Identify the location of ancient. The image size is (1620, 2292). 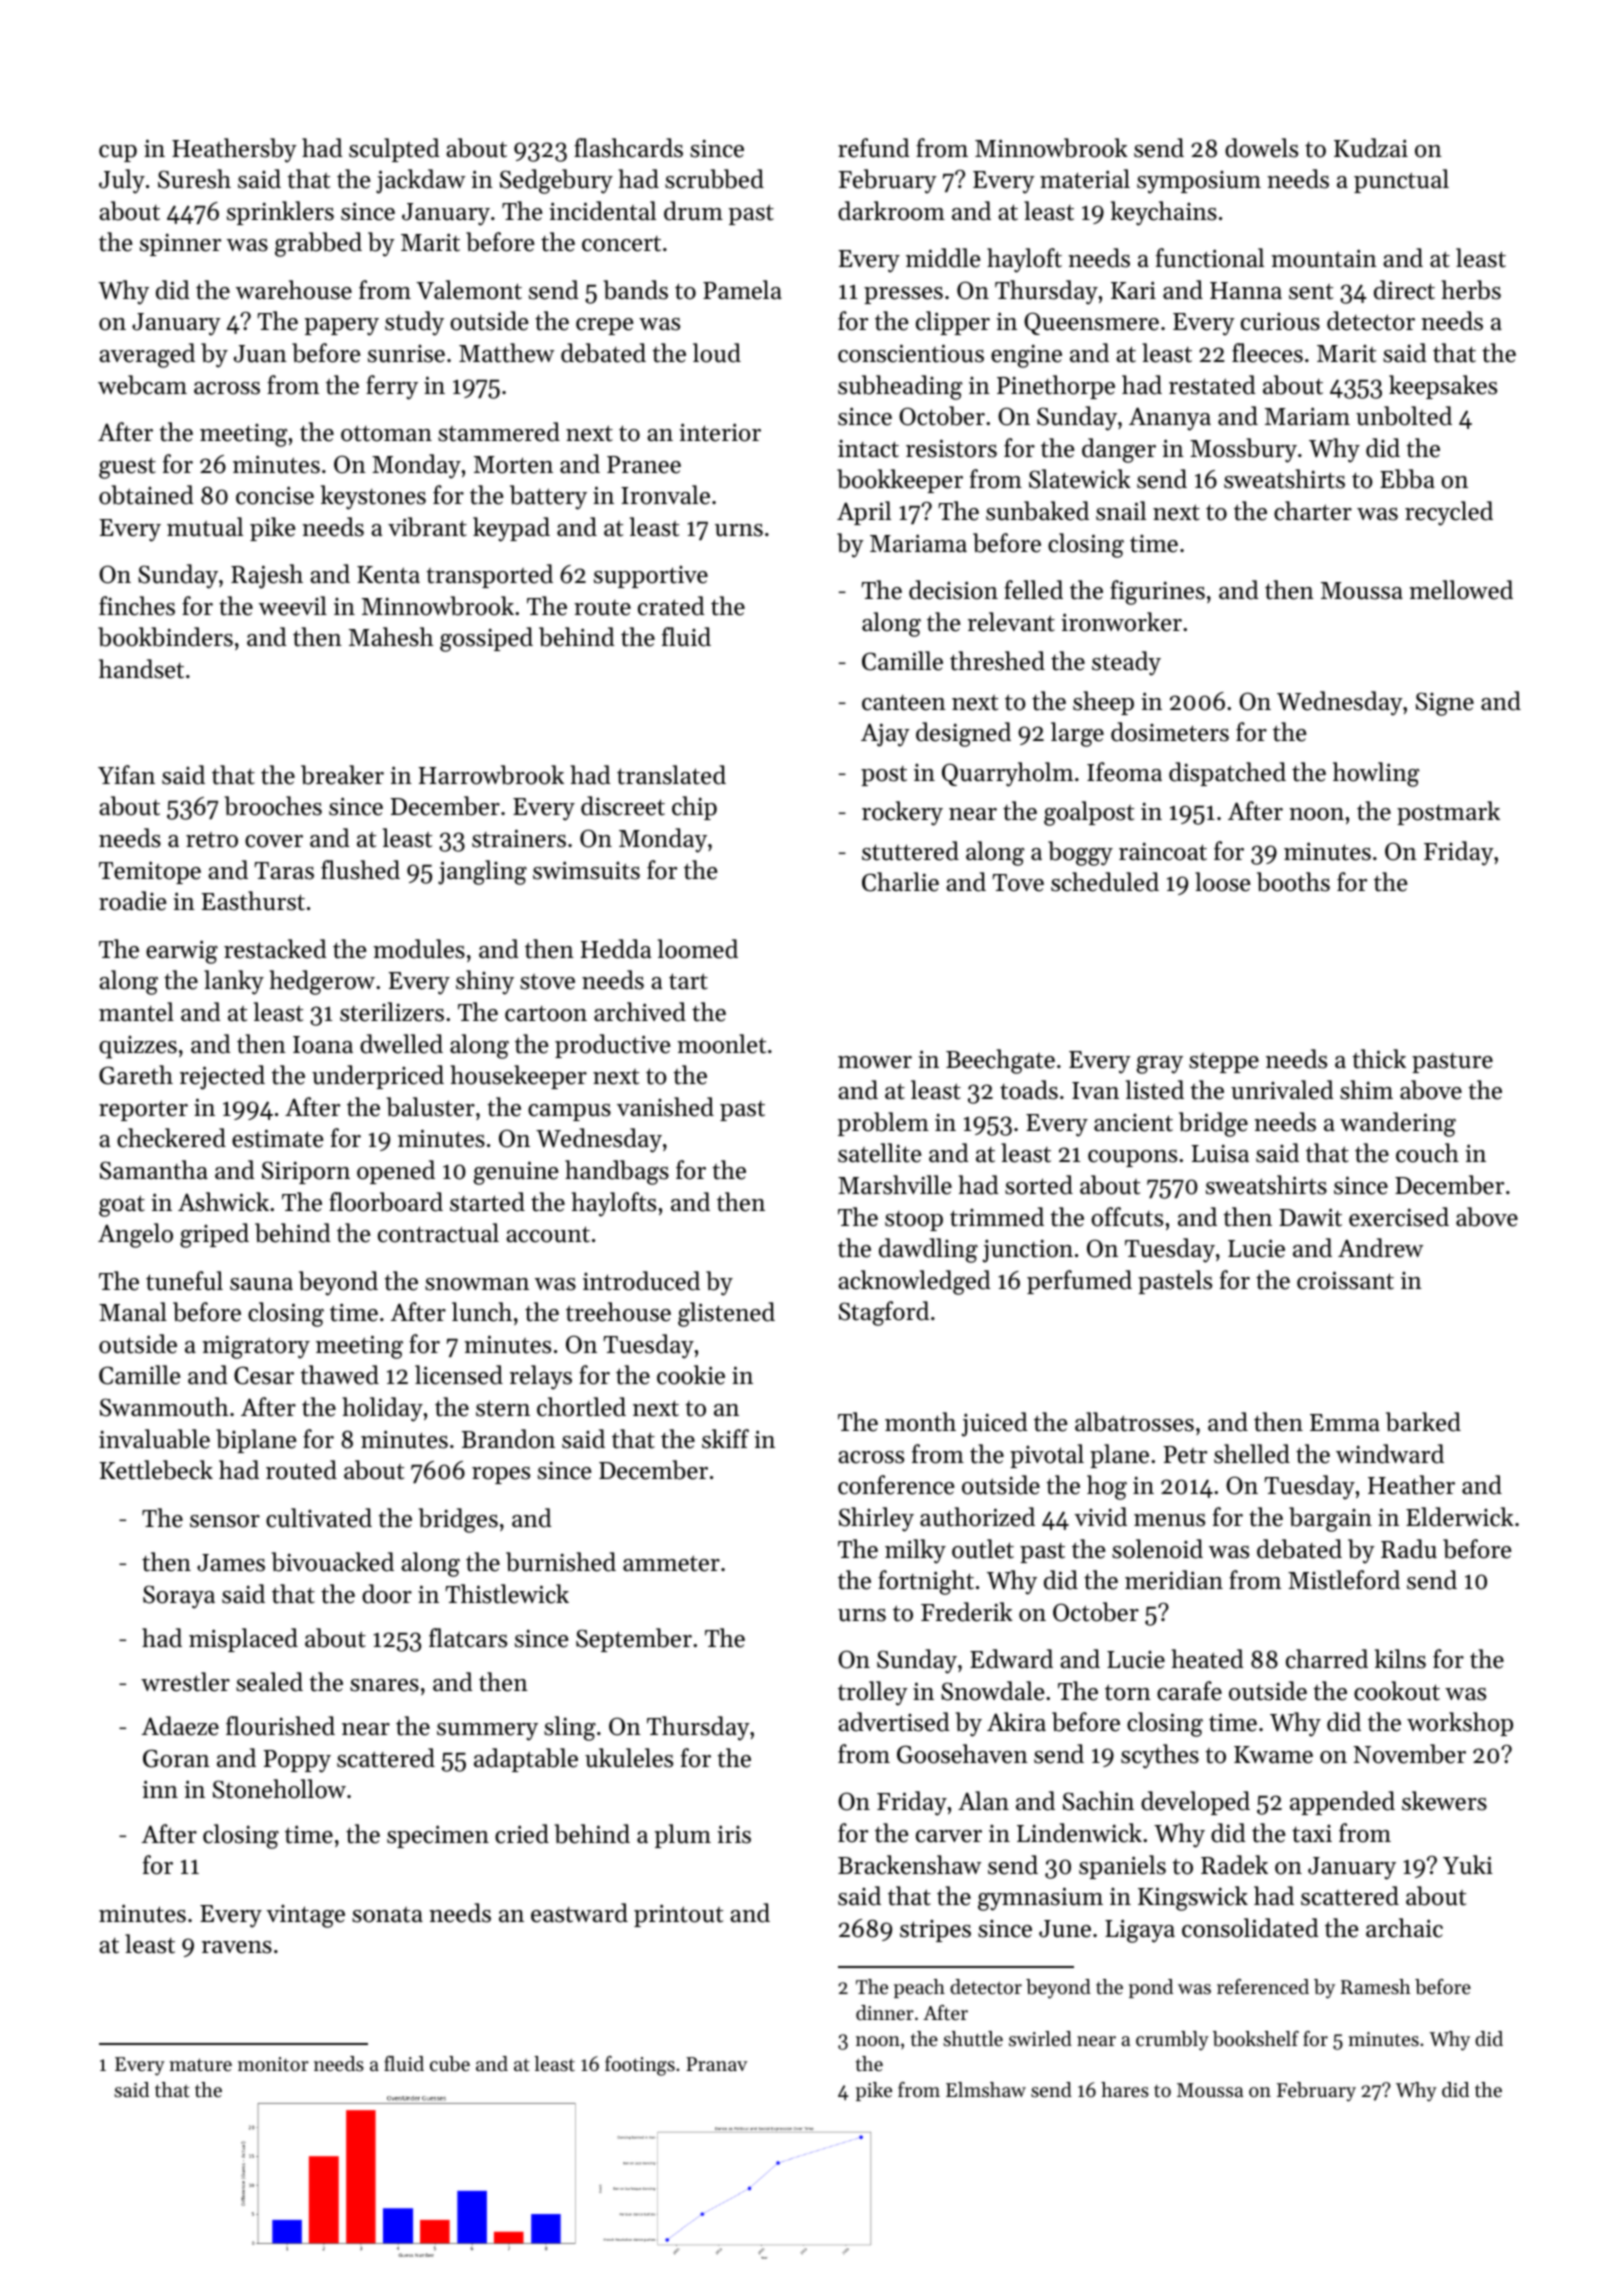
(1133, 1123).
